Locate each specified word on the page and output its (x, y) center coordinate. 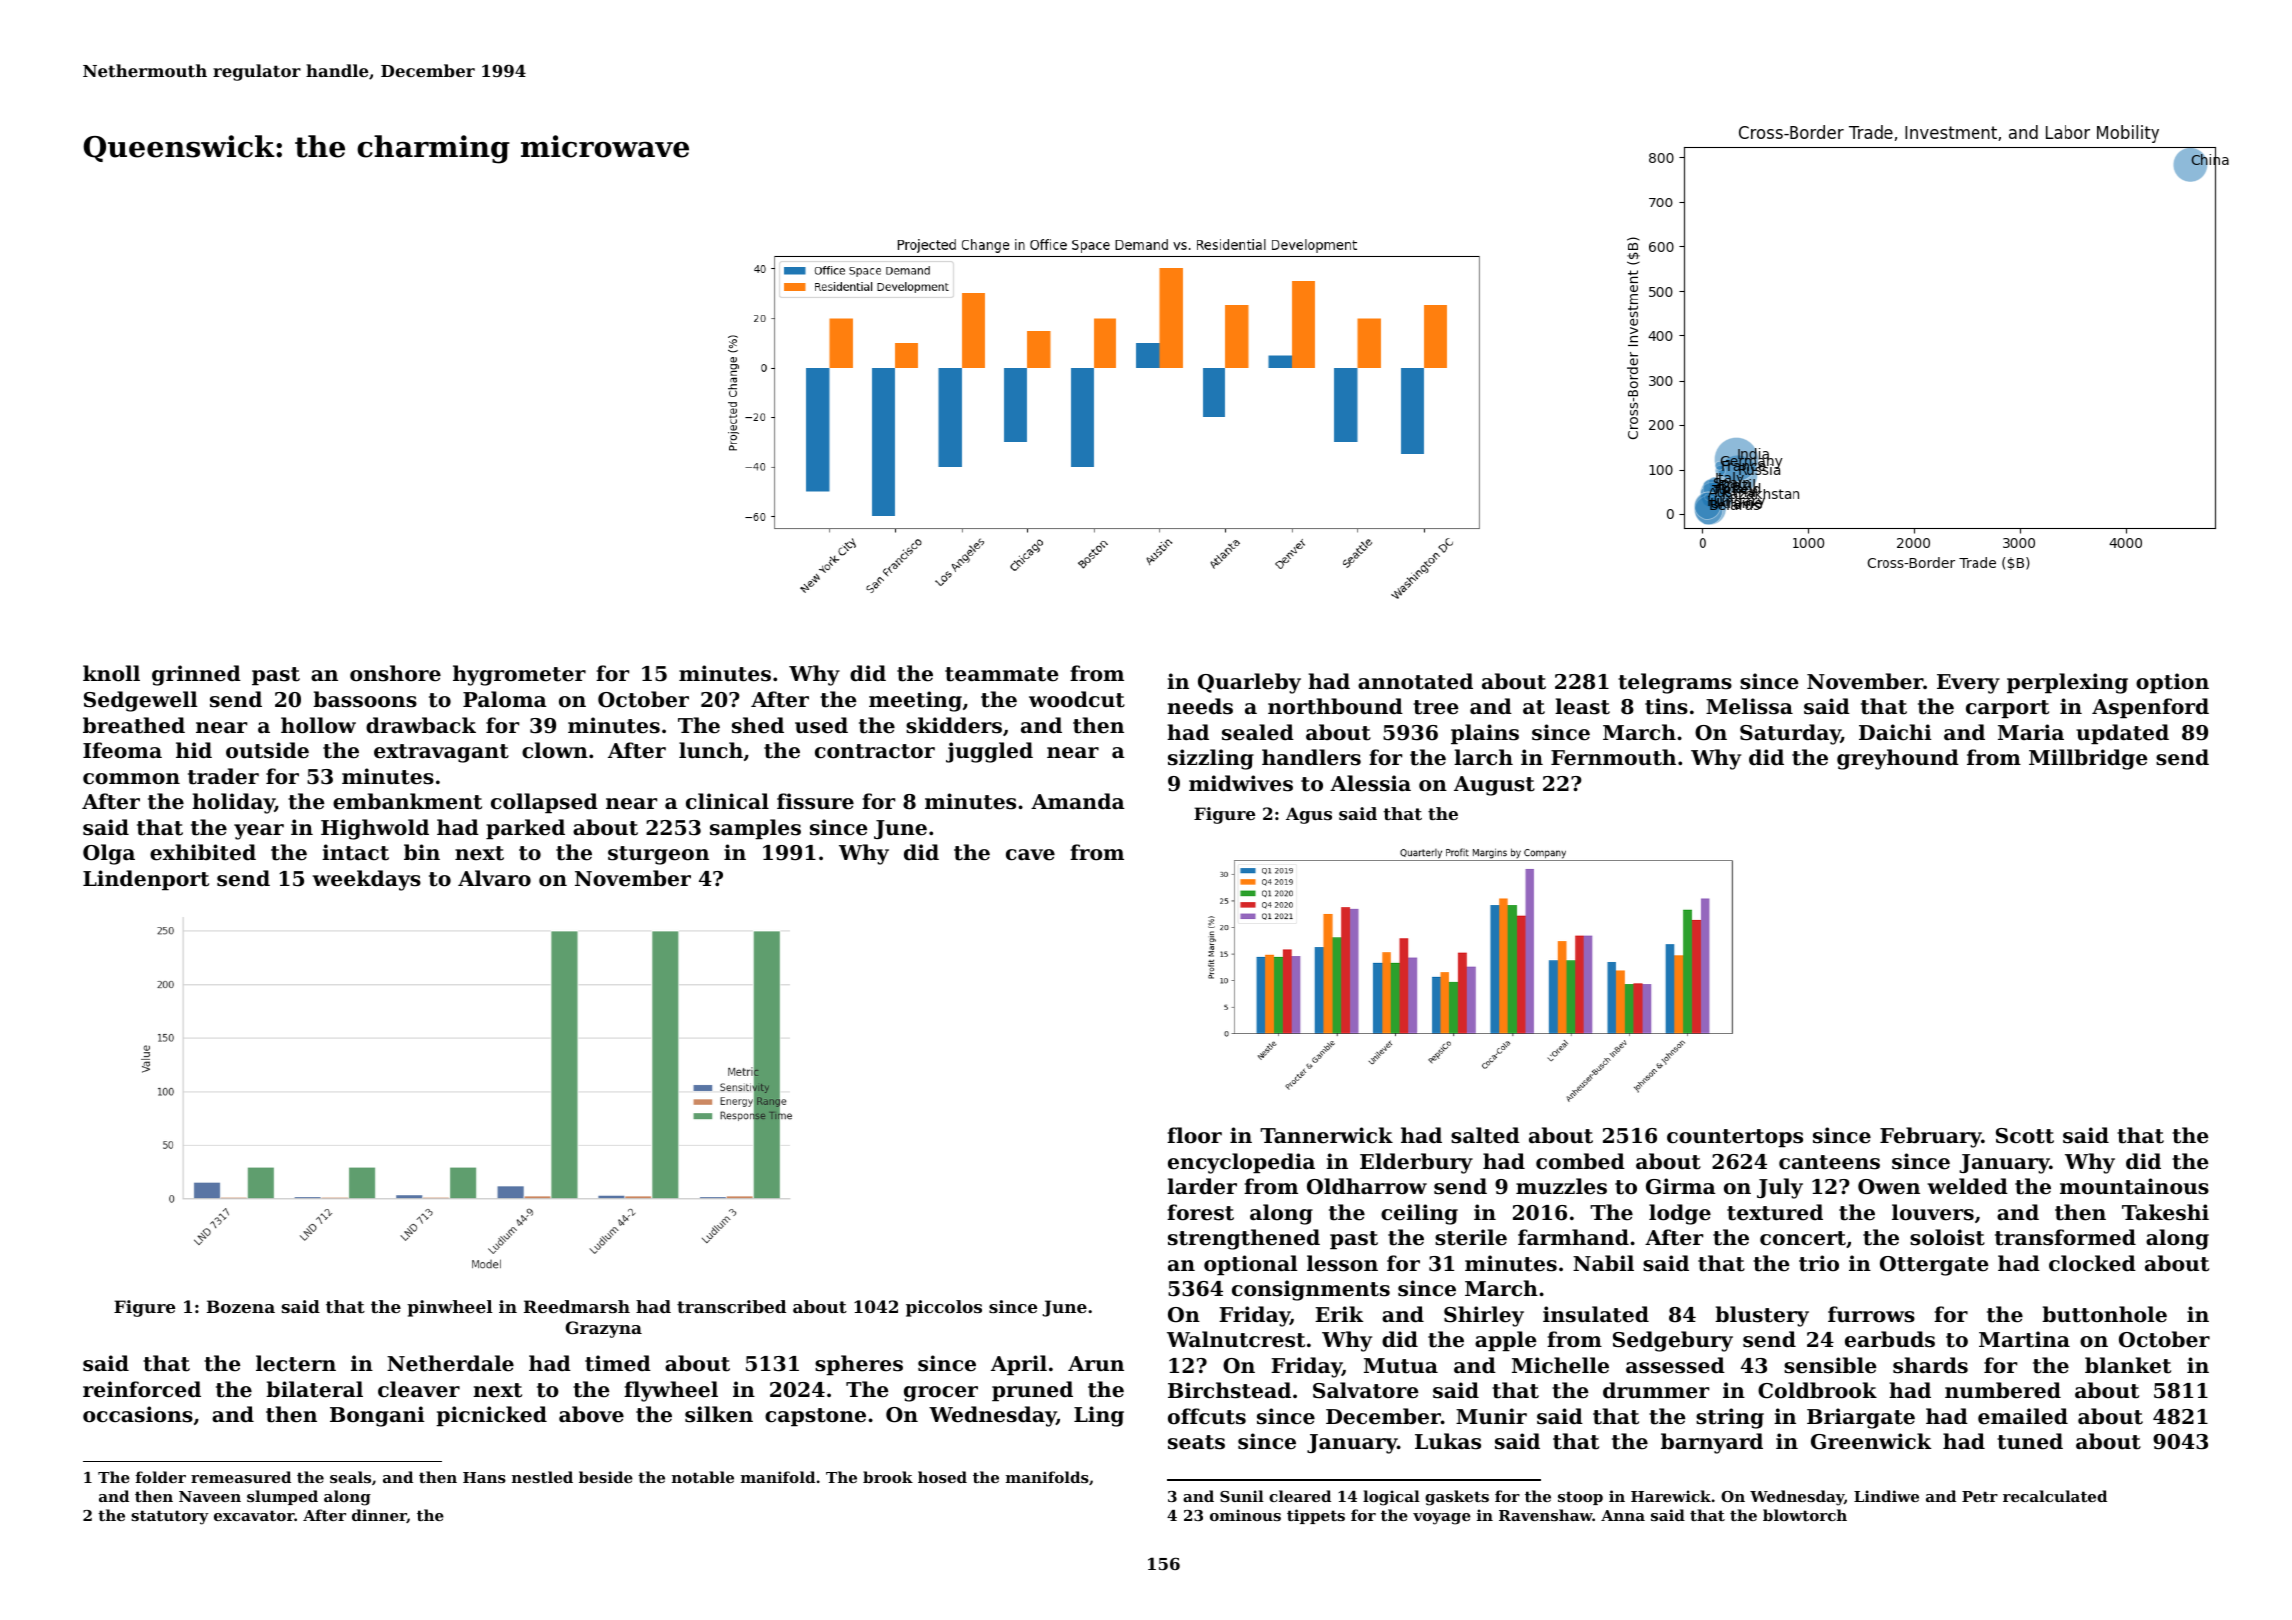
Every (1968, 684)
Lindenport (146, 880)
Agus (1309, 815)
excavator (254, 1515)
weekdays (366, 880)
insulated (1596, 1314)
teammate (1001, 674)
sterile (1471, 1237)
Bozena (241, 1306)
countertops (1735, 1138)
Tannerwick (1326, 1135)
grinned (196, 675)
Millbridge (2088, 759)
